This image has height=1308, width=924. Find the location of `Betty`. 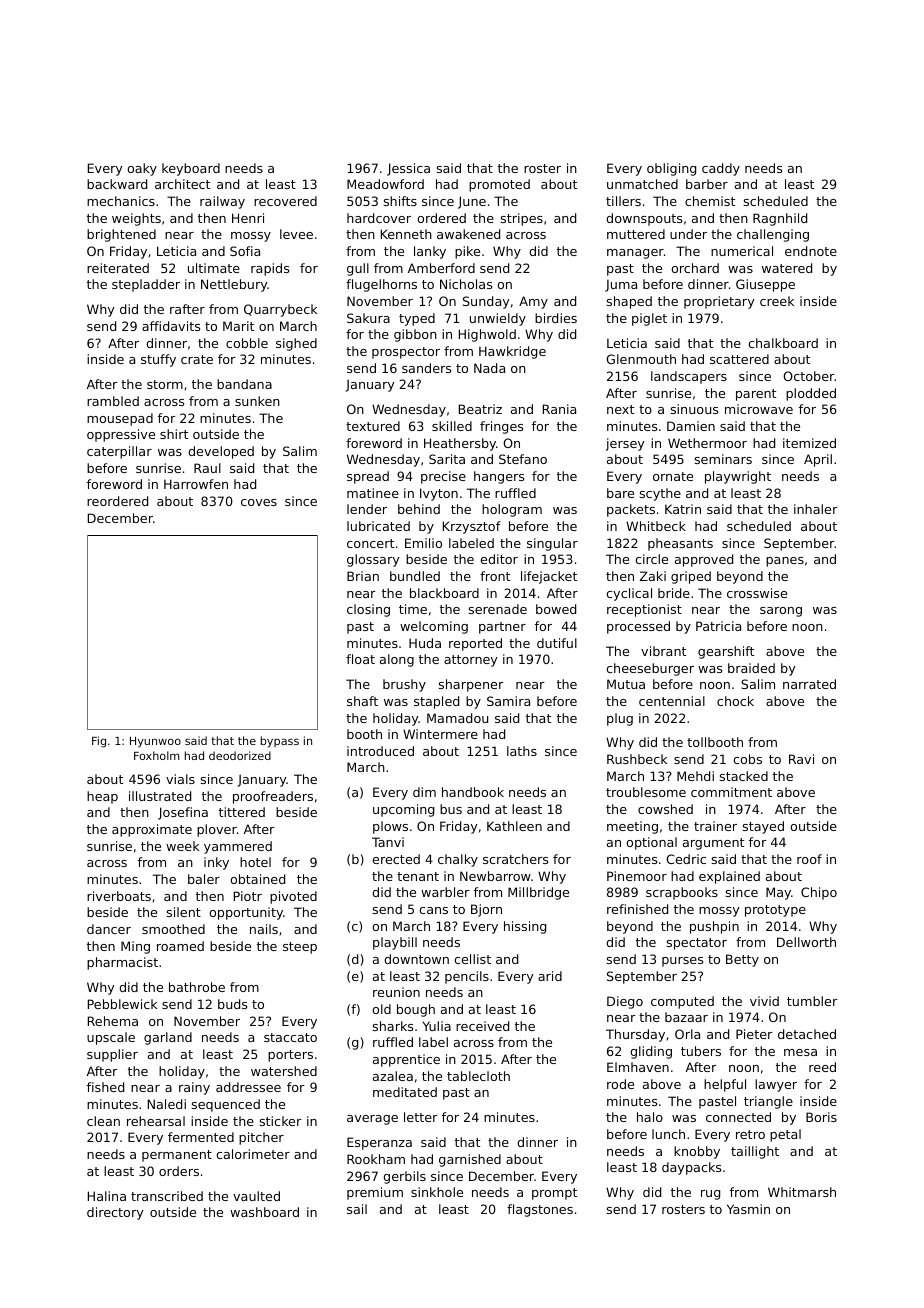

Betty is located at coordinates (742, 960).
